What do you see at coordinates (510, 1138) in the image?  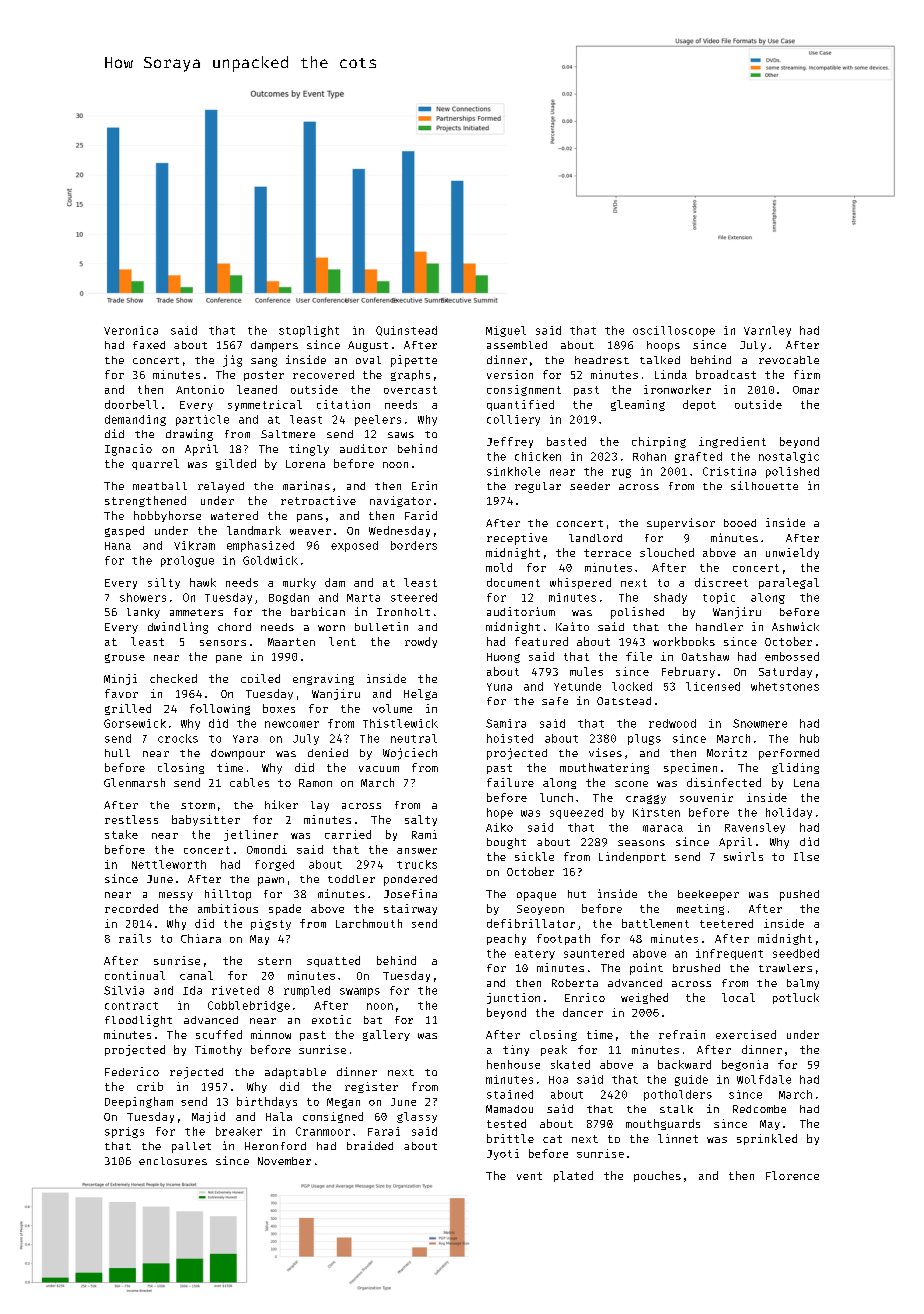 I see `brittle` at bounding box center [510, 1138].
